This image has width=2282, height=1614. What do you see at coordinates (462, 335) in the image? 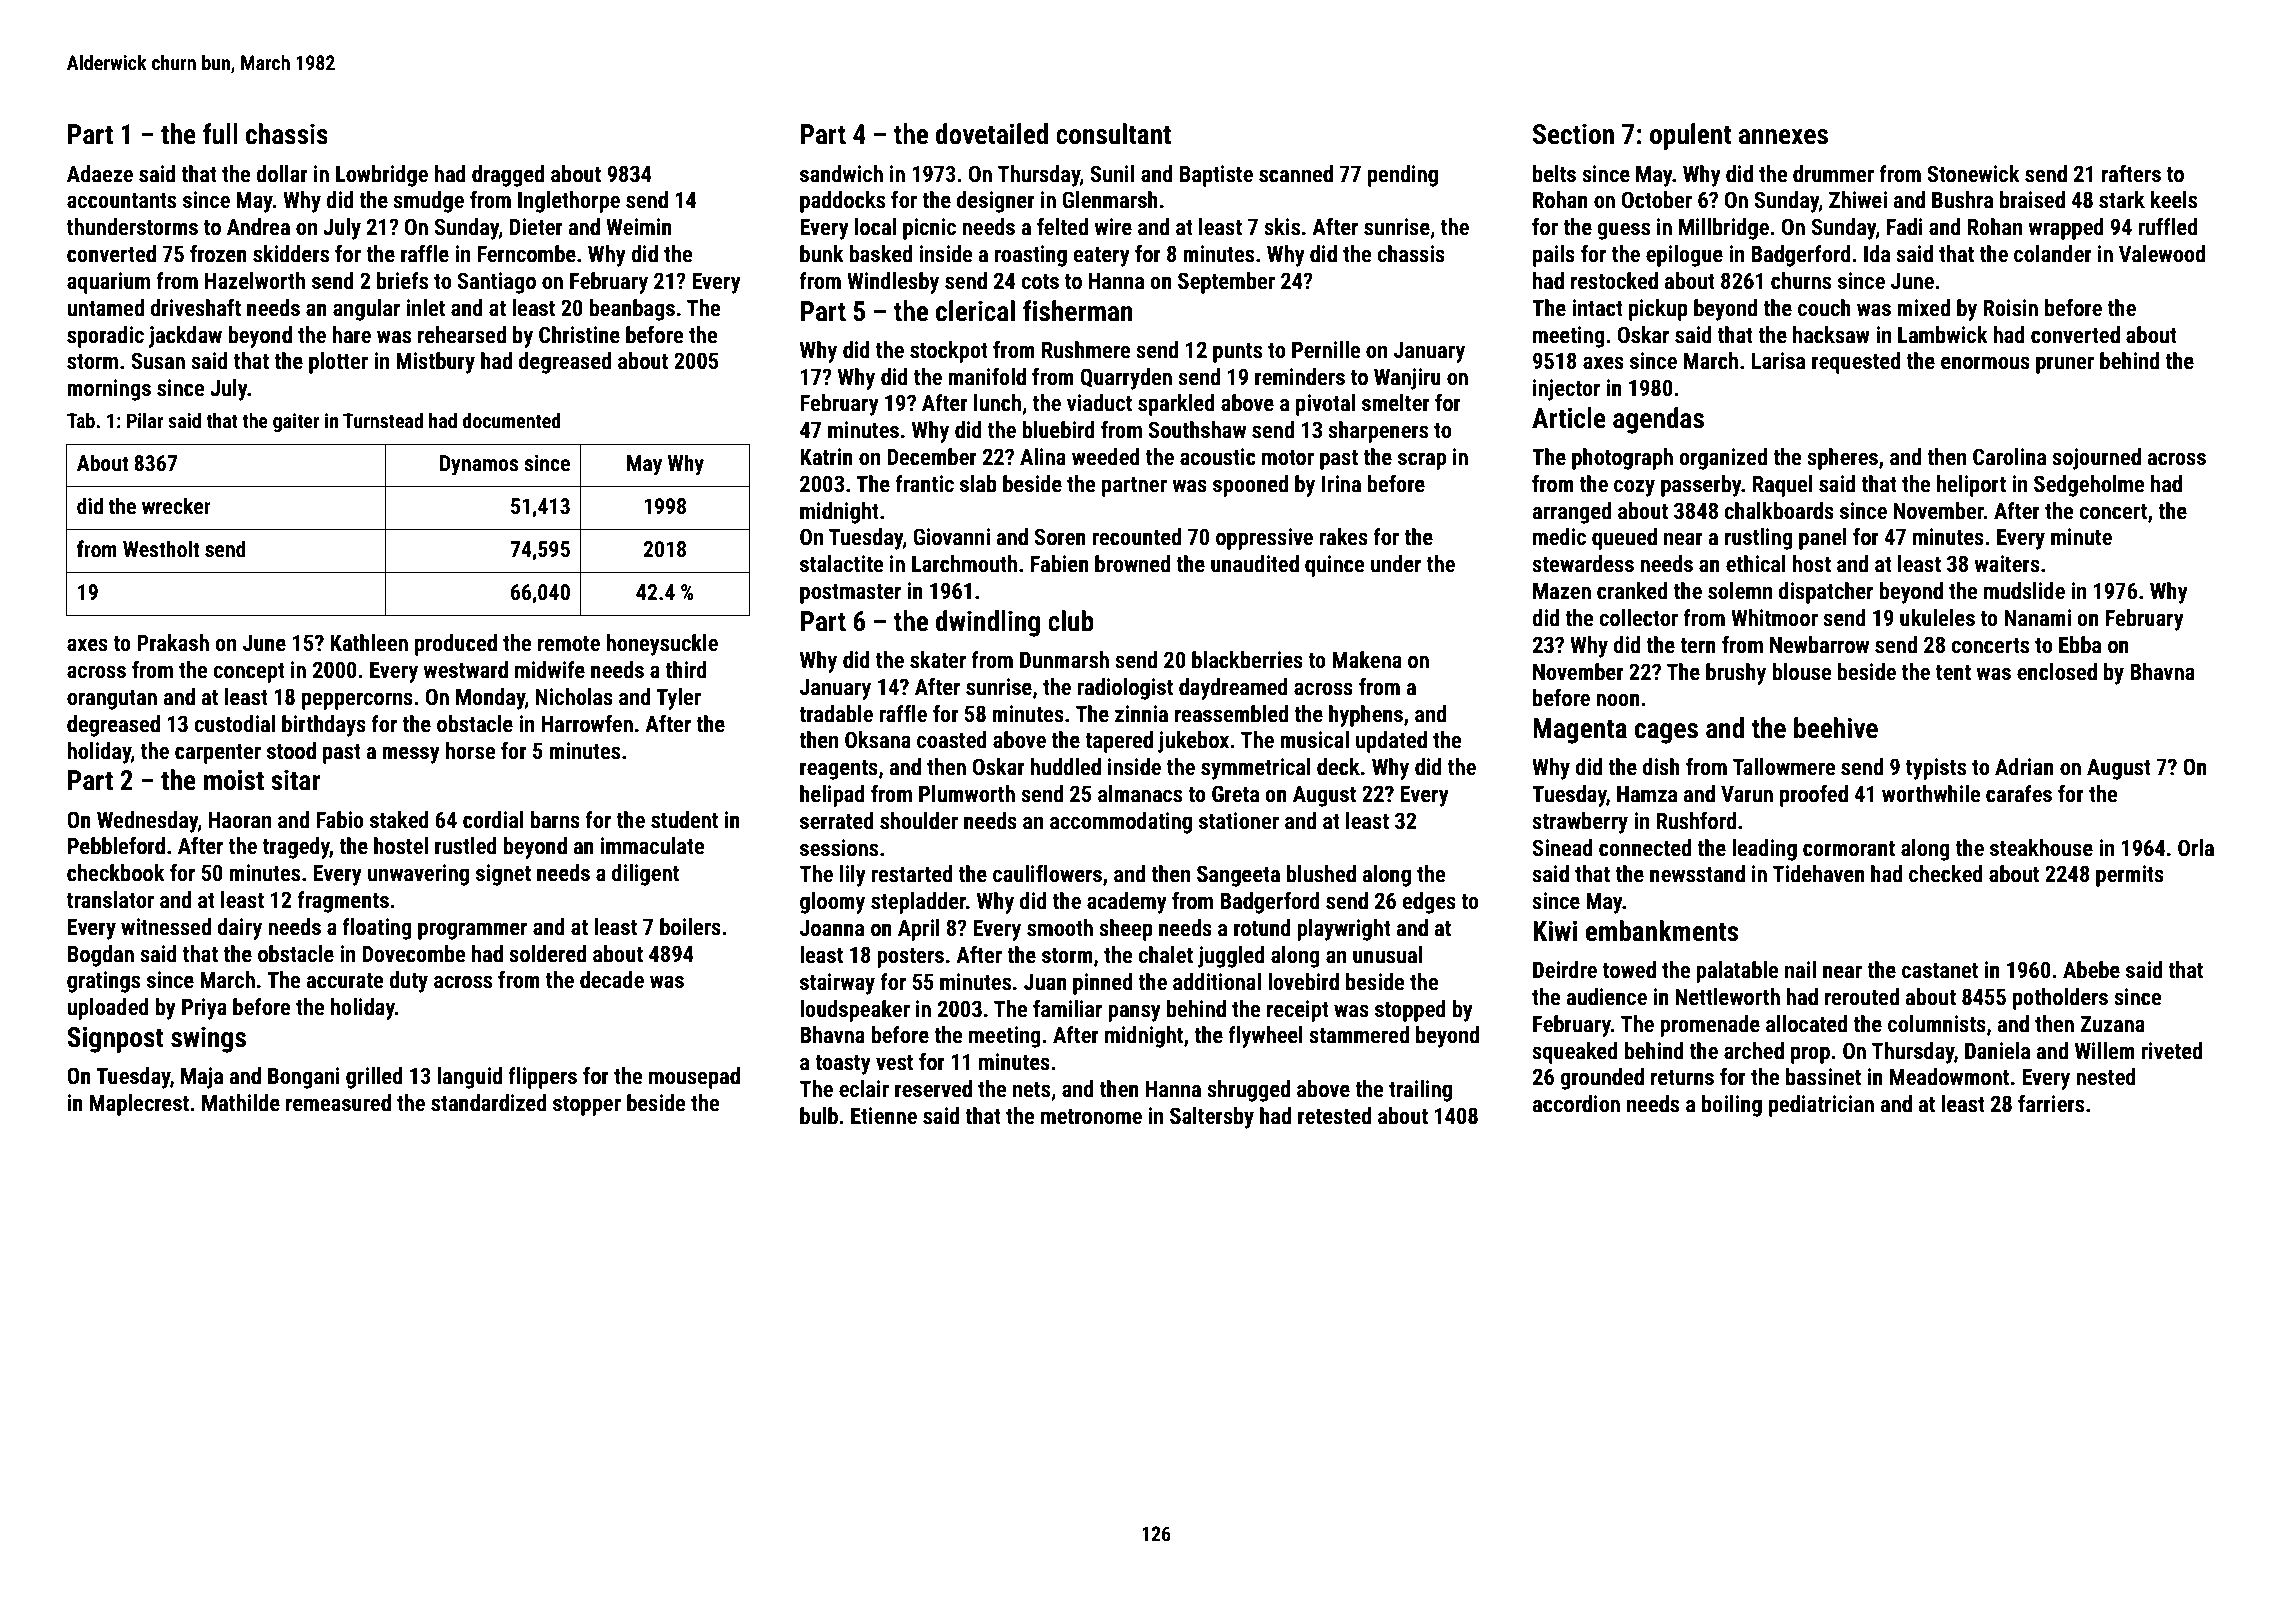
I see `rehearsed` at bounding box center [462, 335].
